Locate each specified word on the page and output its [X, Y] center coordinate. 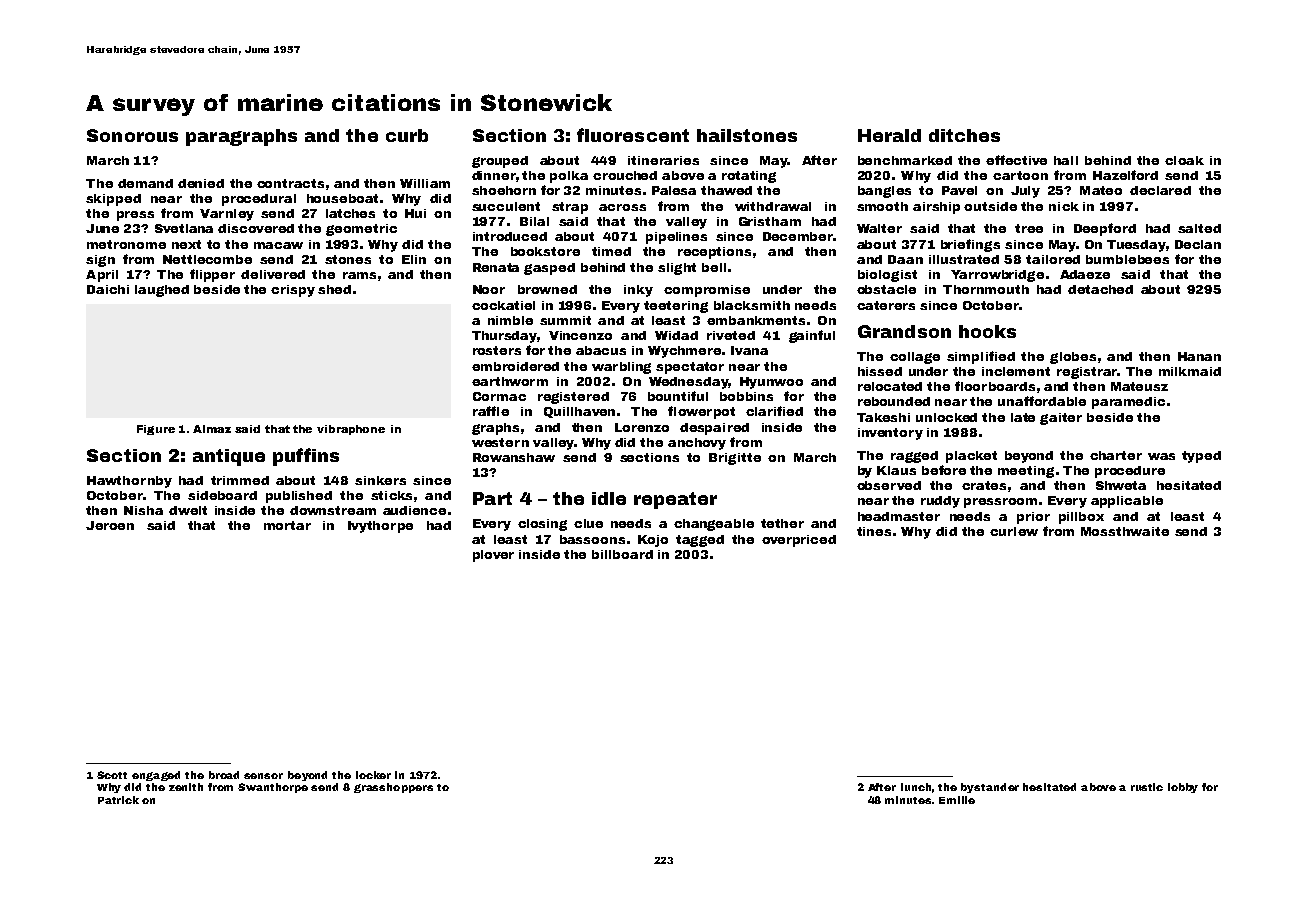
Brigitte [735, 459]
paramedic [1128, 403]
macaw [278, 245]
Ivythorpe [380, 527]
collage [915, 358]
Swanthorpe [273, 788]
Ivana [749, 350]
